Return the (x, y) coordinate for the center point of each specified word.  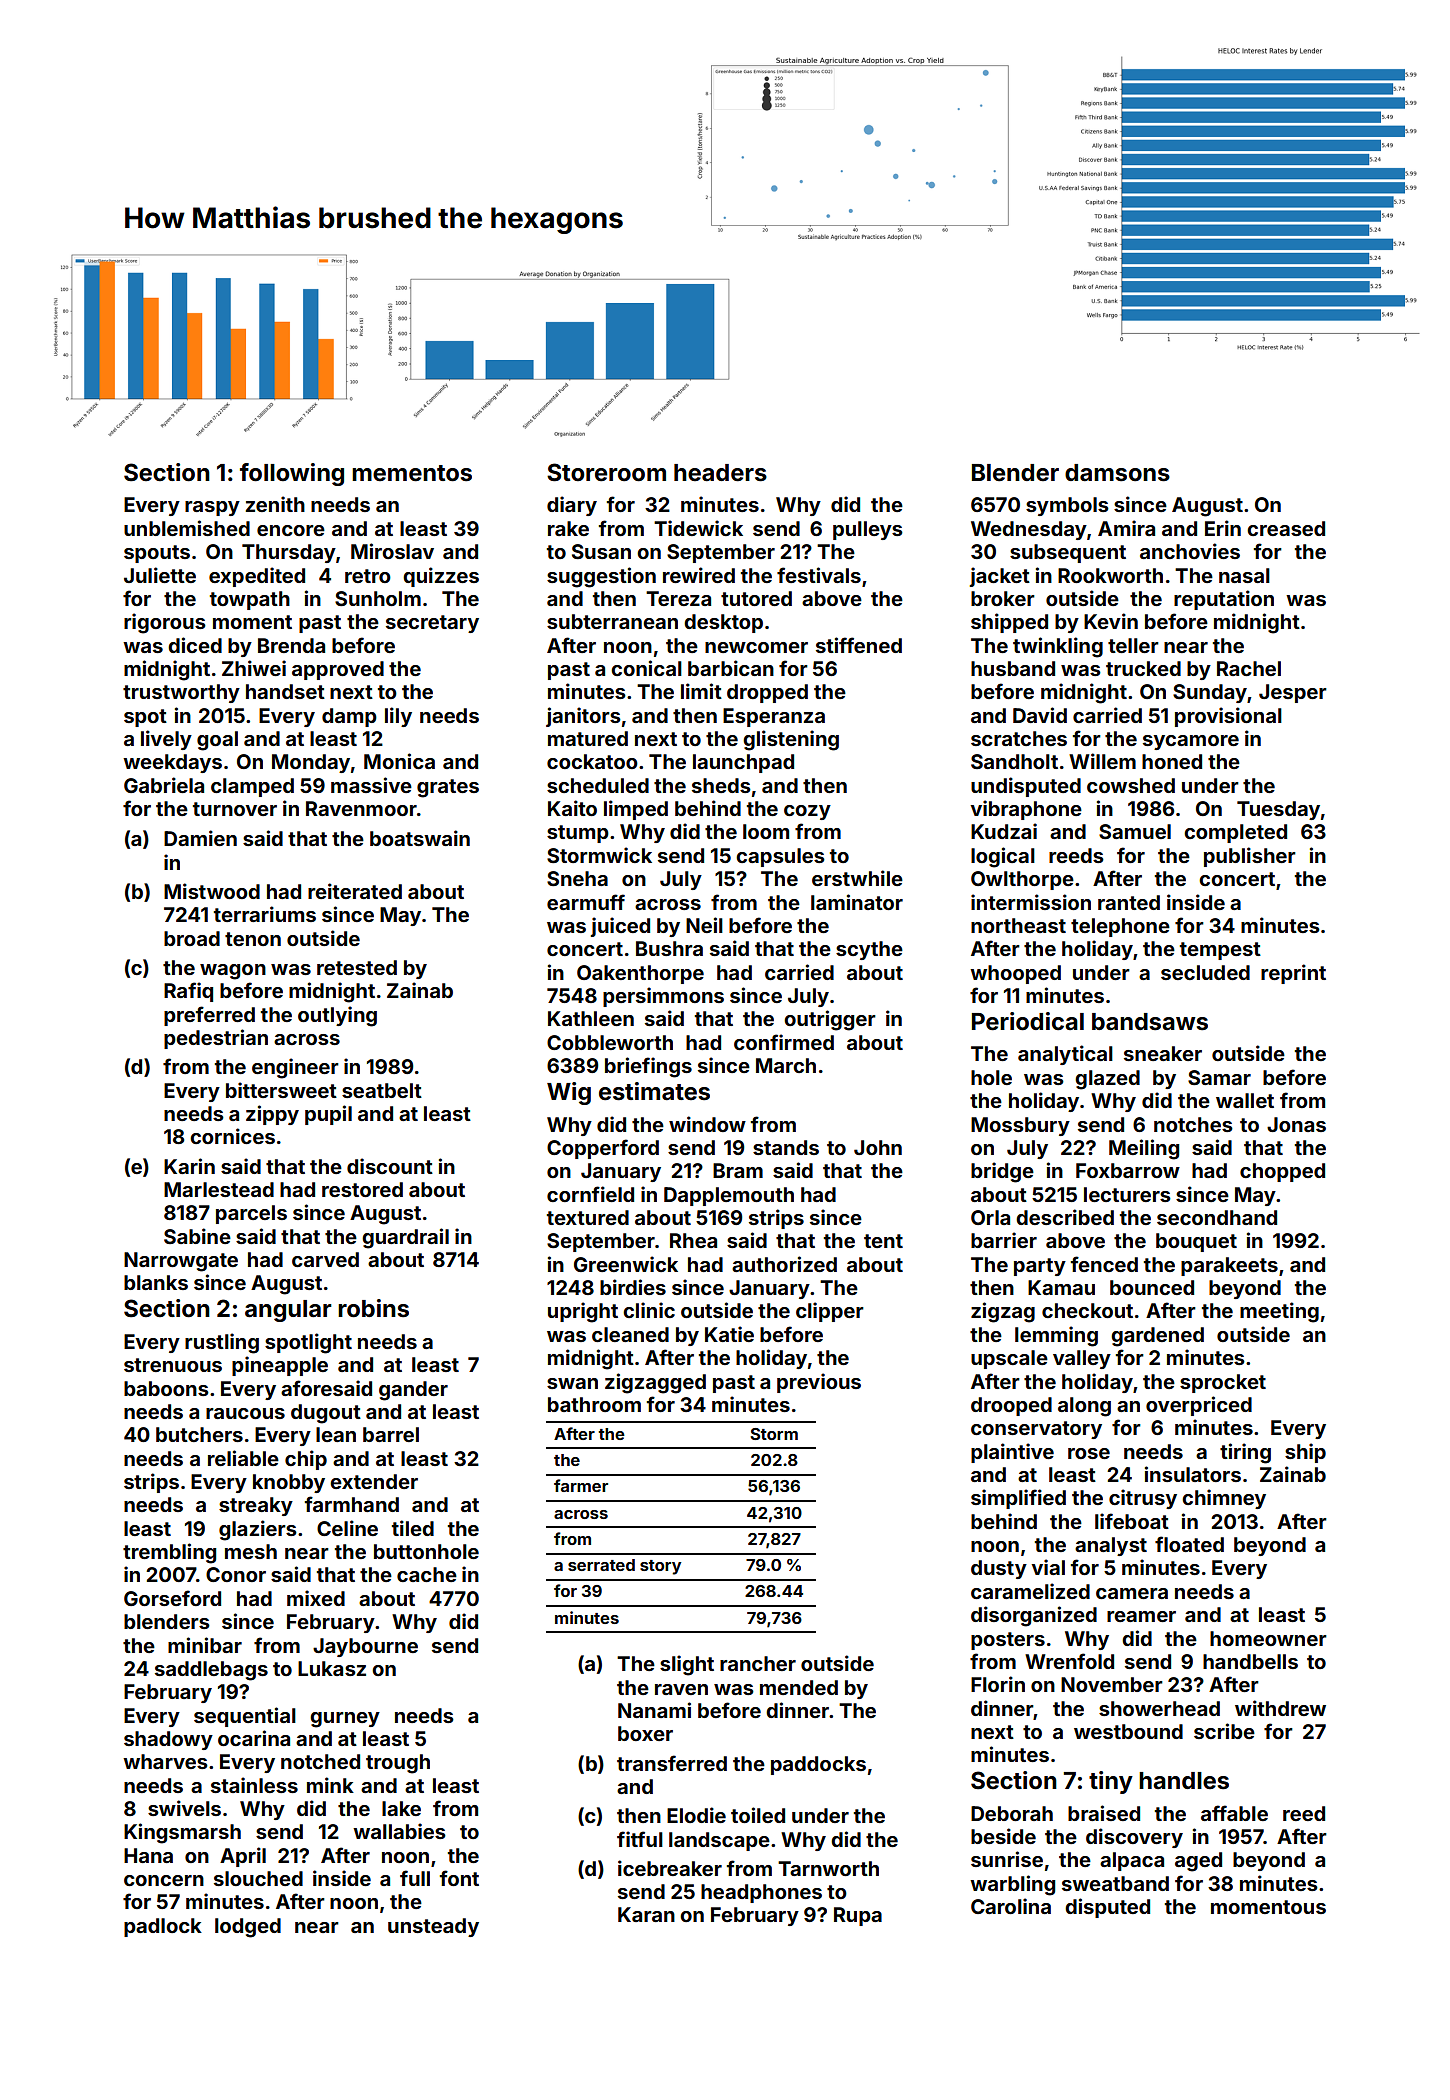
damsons (1117, 473)
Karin (189, 1166)
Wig (569, 1093)
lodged (248, 1928)
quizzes (441, 577)
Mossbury (1020, 1126)
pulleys (868, 530)
